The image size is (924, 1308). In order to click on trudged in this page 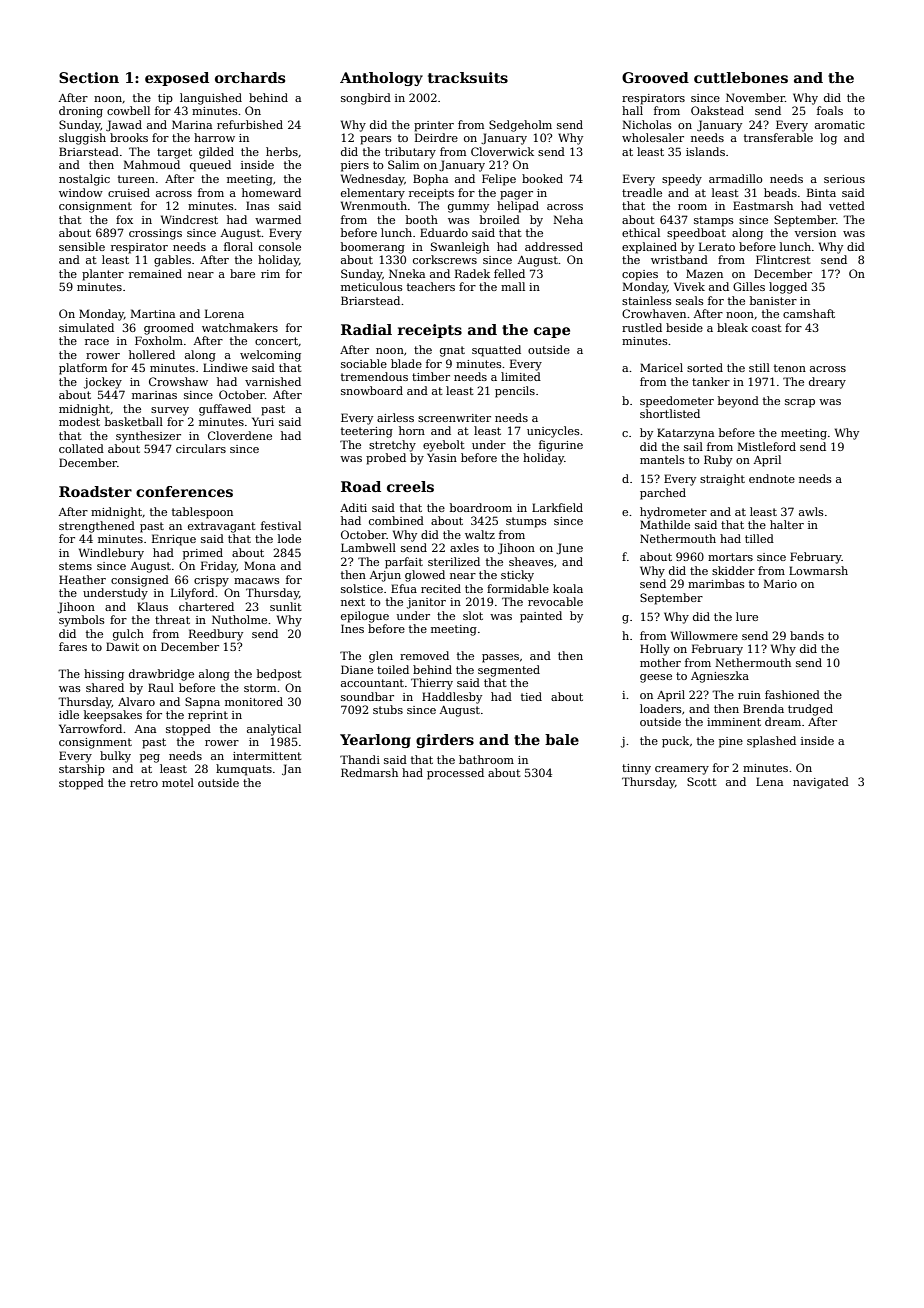, I will do `click(810, 710)`.
